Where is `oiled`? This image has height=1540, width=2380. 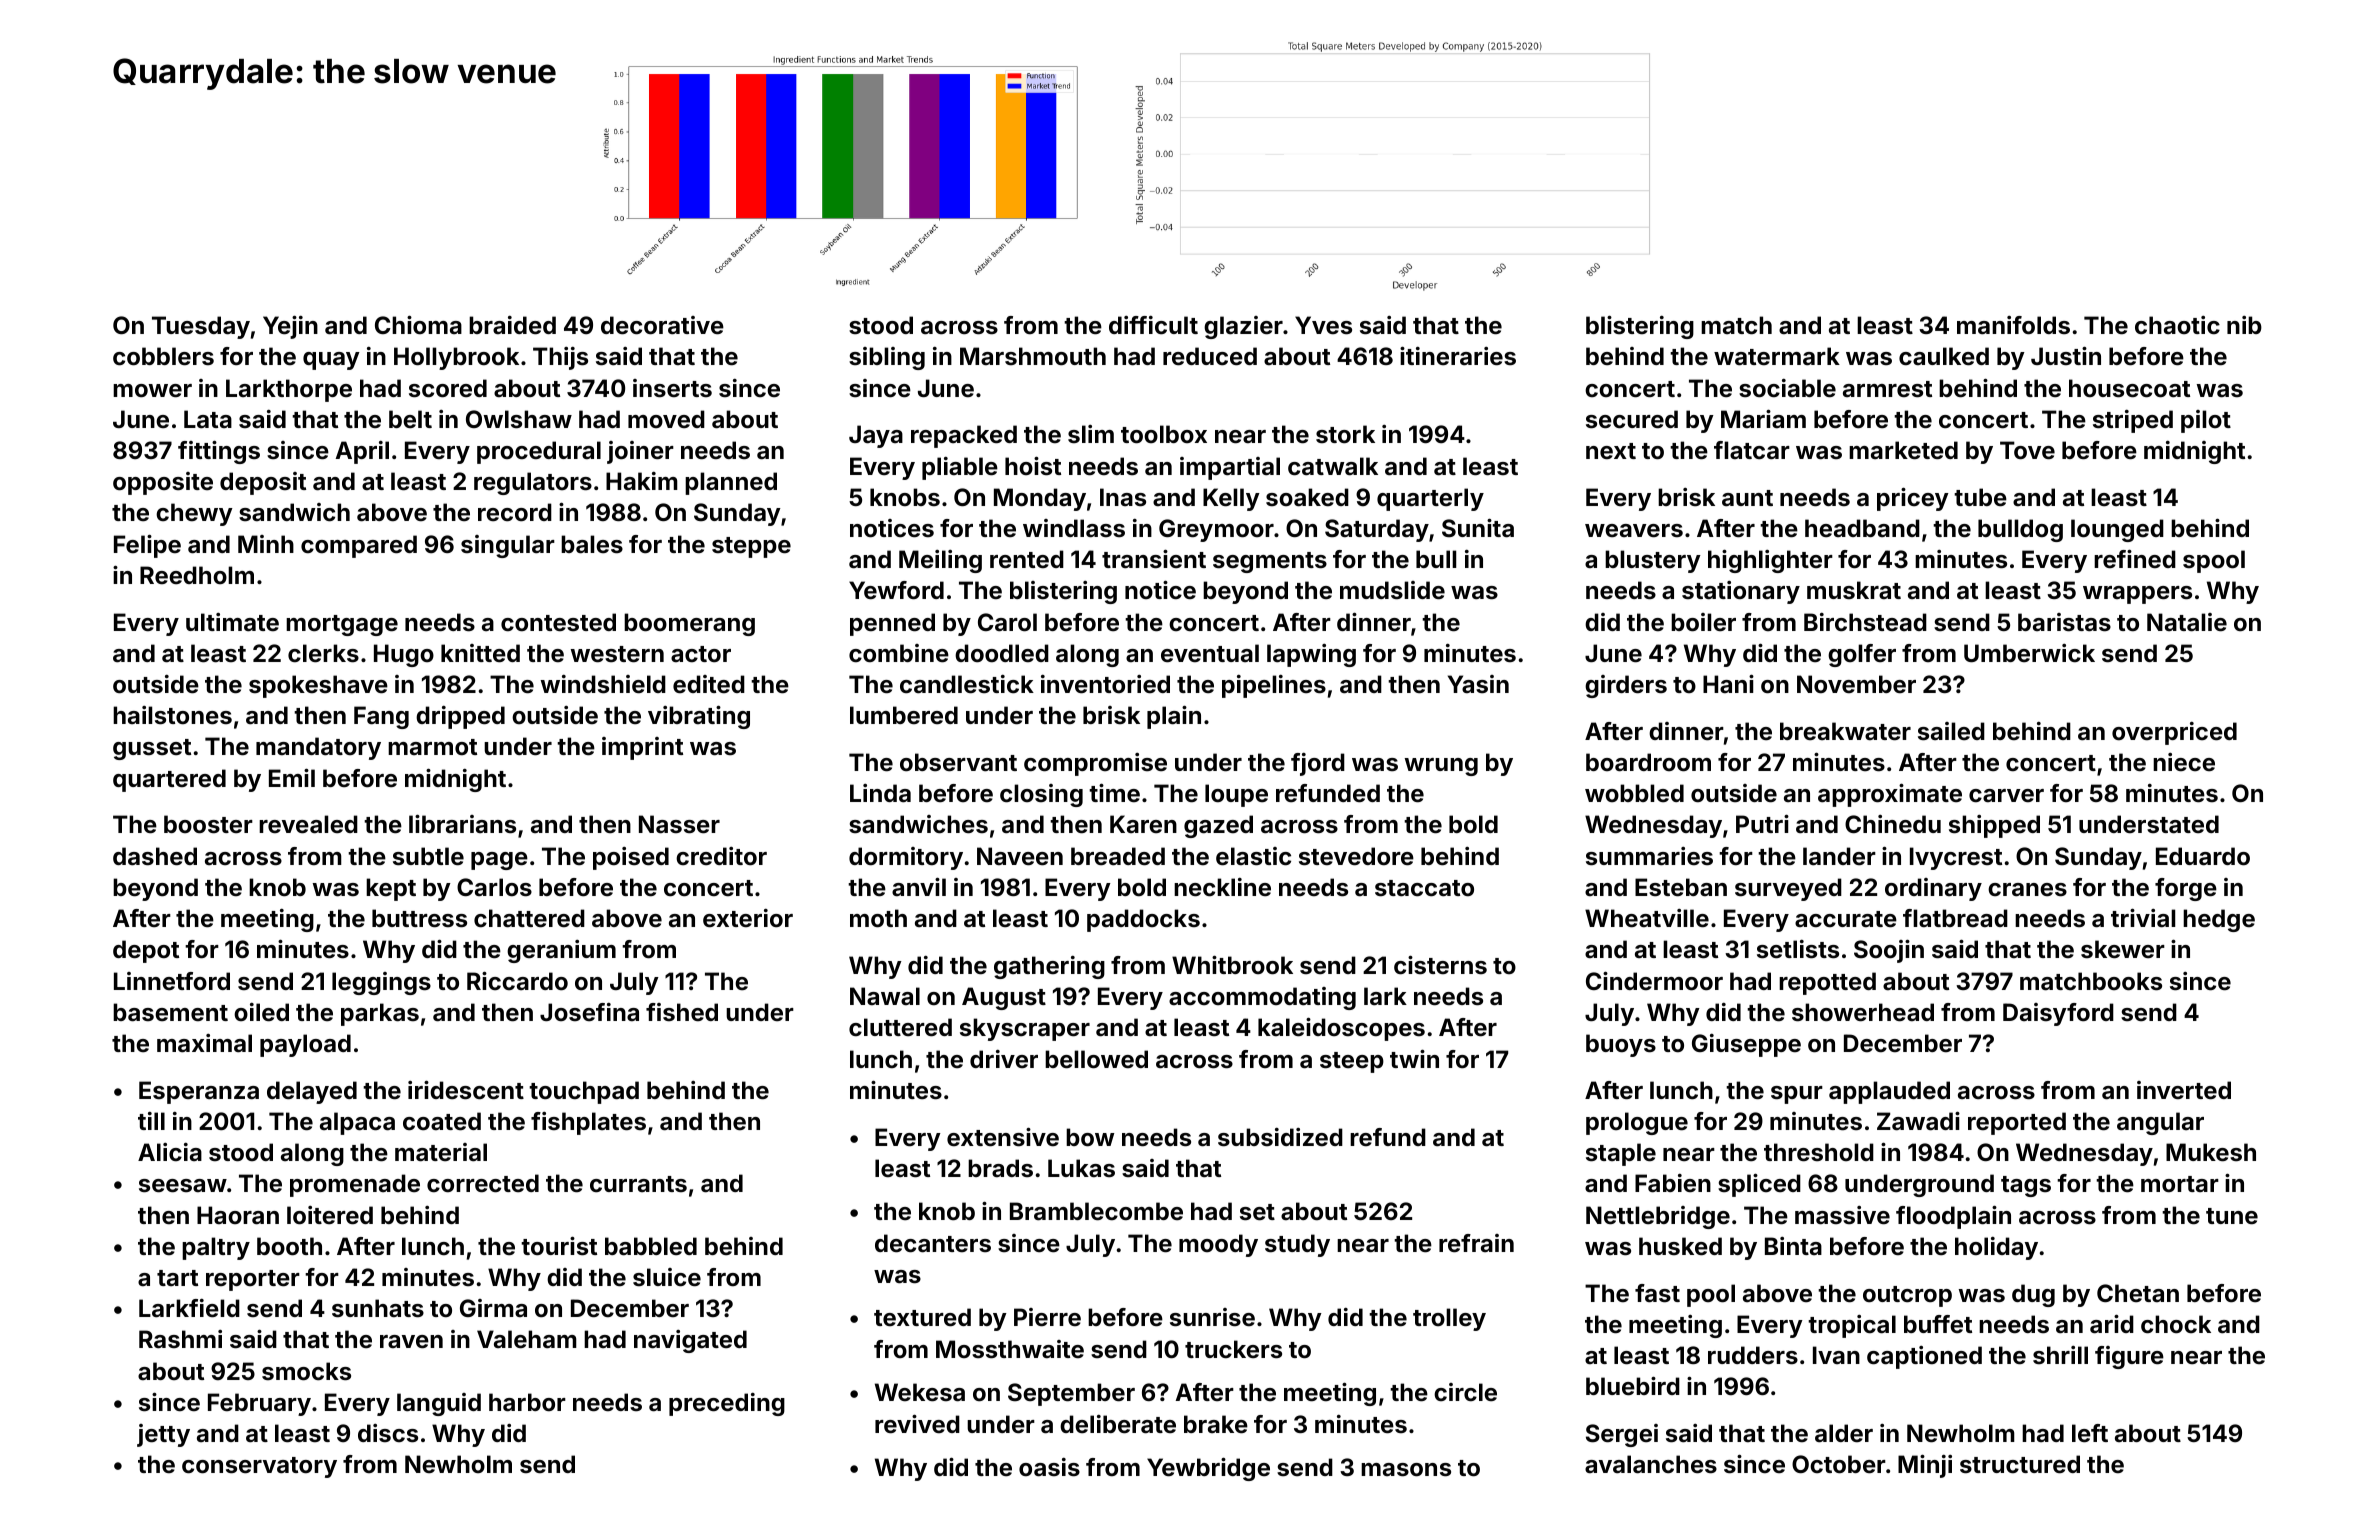 oiled is located at coordinates (261, 1012).
